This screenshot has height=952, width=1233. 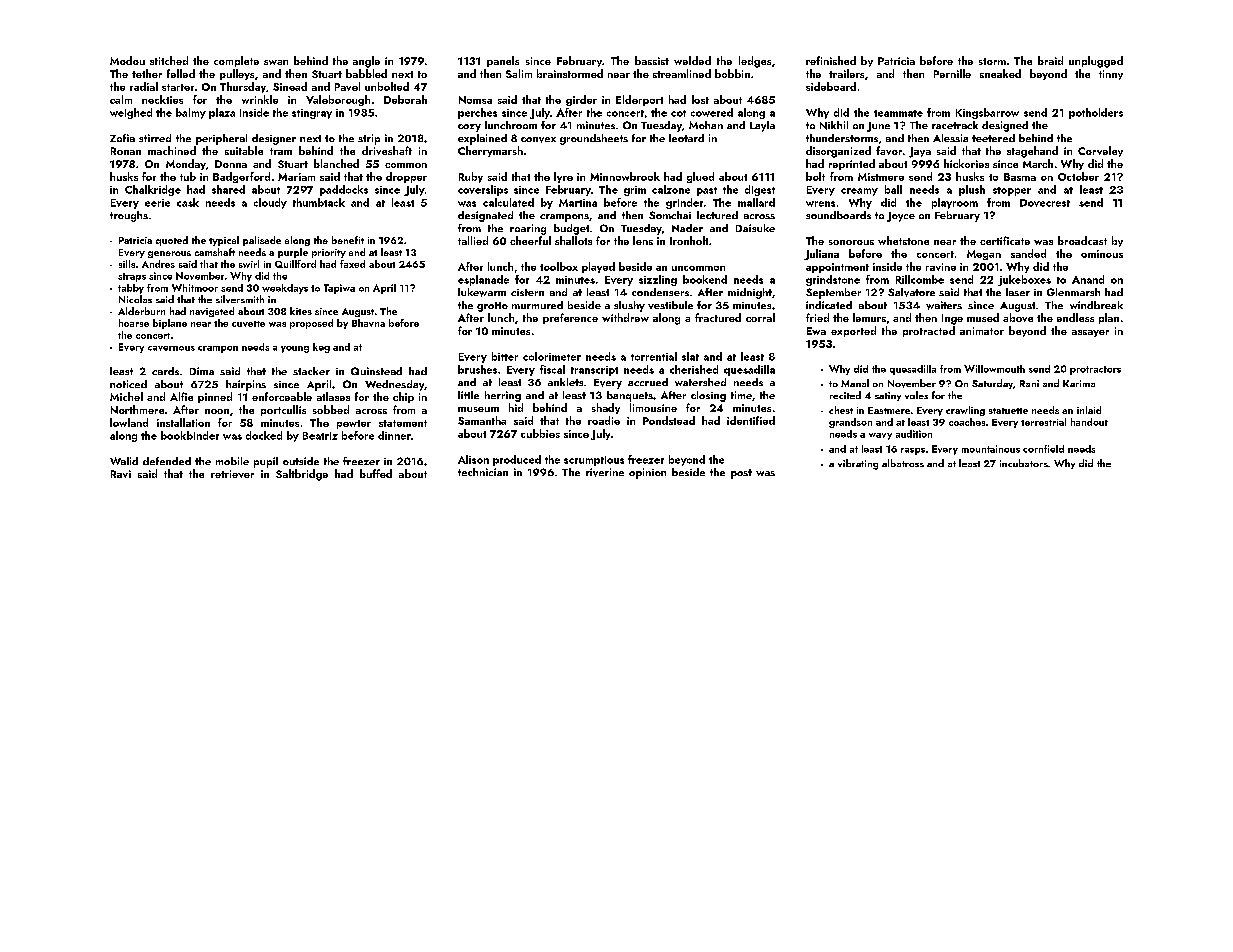 I want to click on Walid, so click(x=124, y=461).
